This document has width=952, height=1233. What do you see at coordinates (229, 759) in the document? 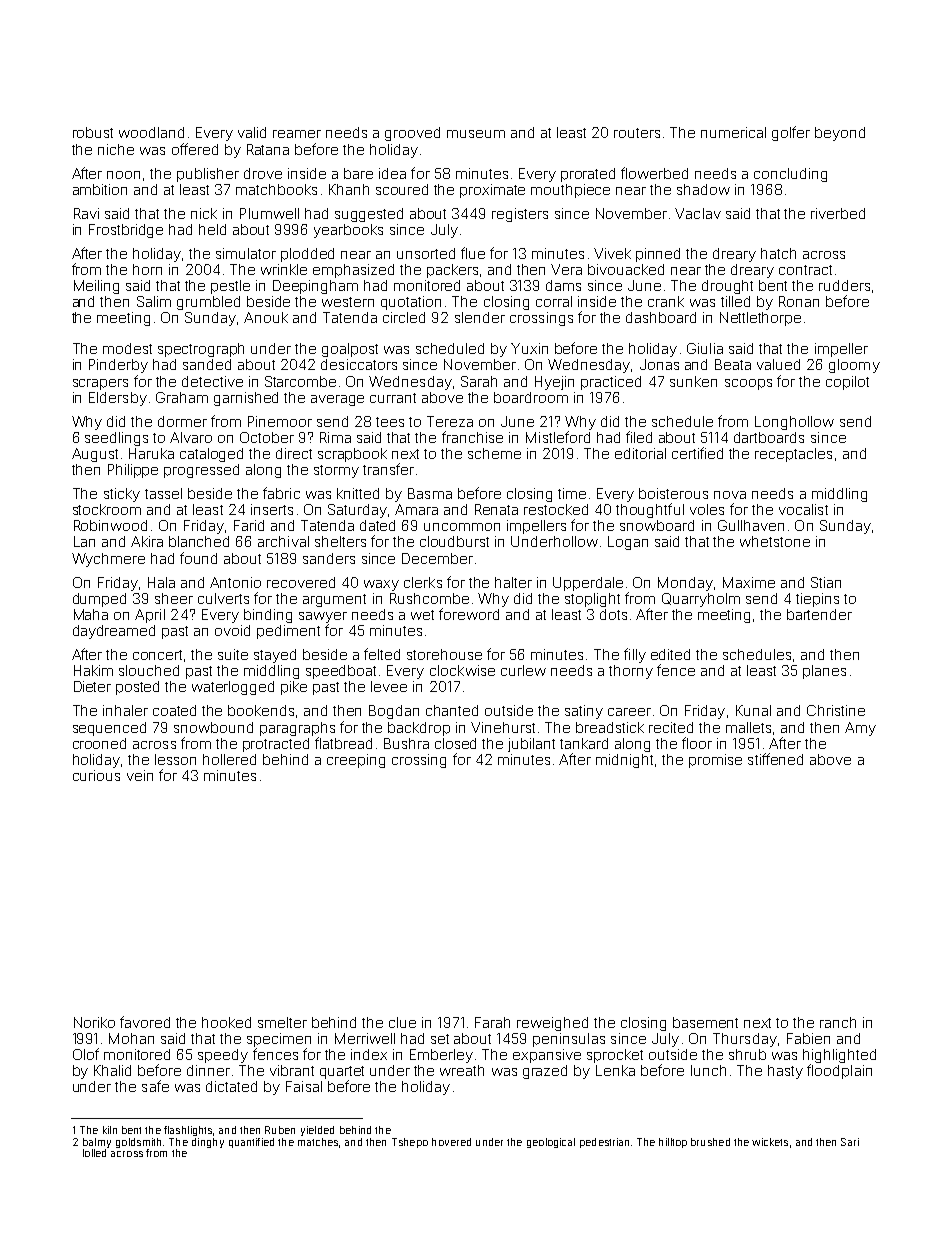
I see `hollered` at bounding box center [229, 759].
